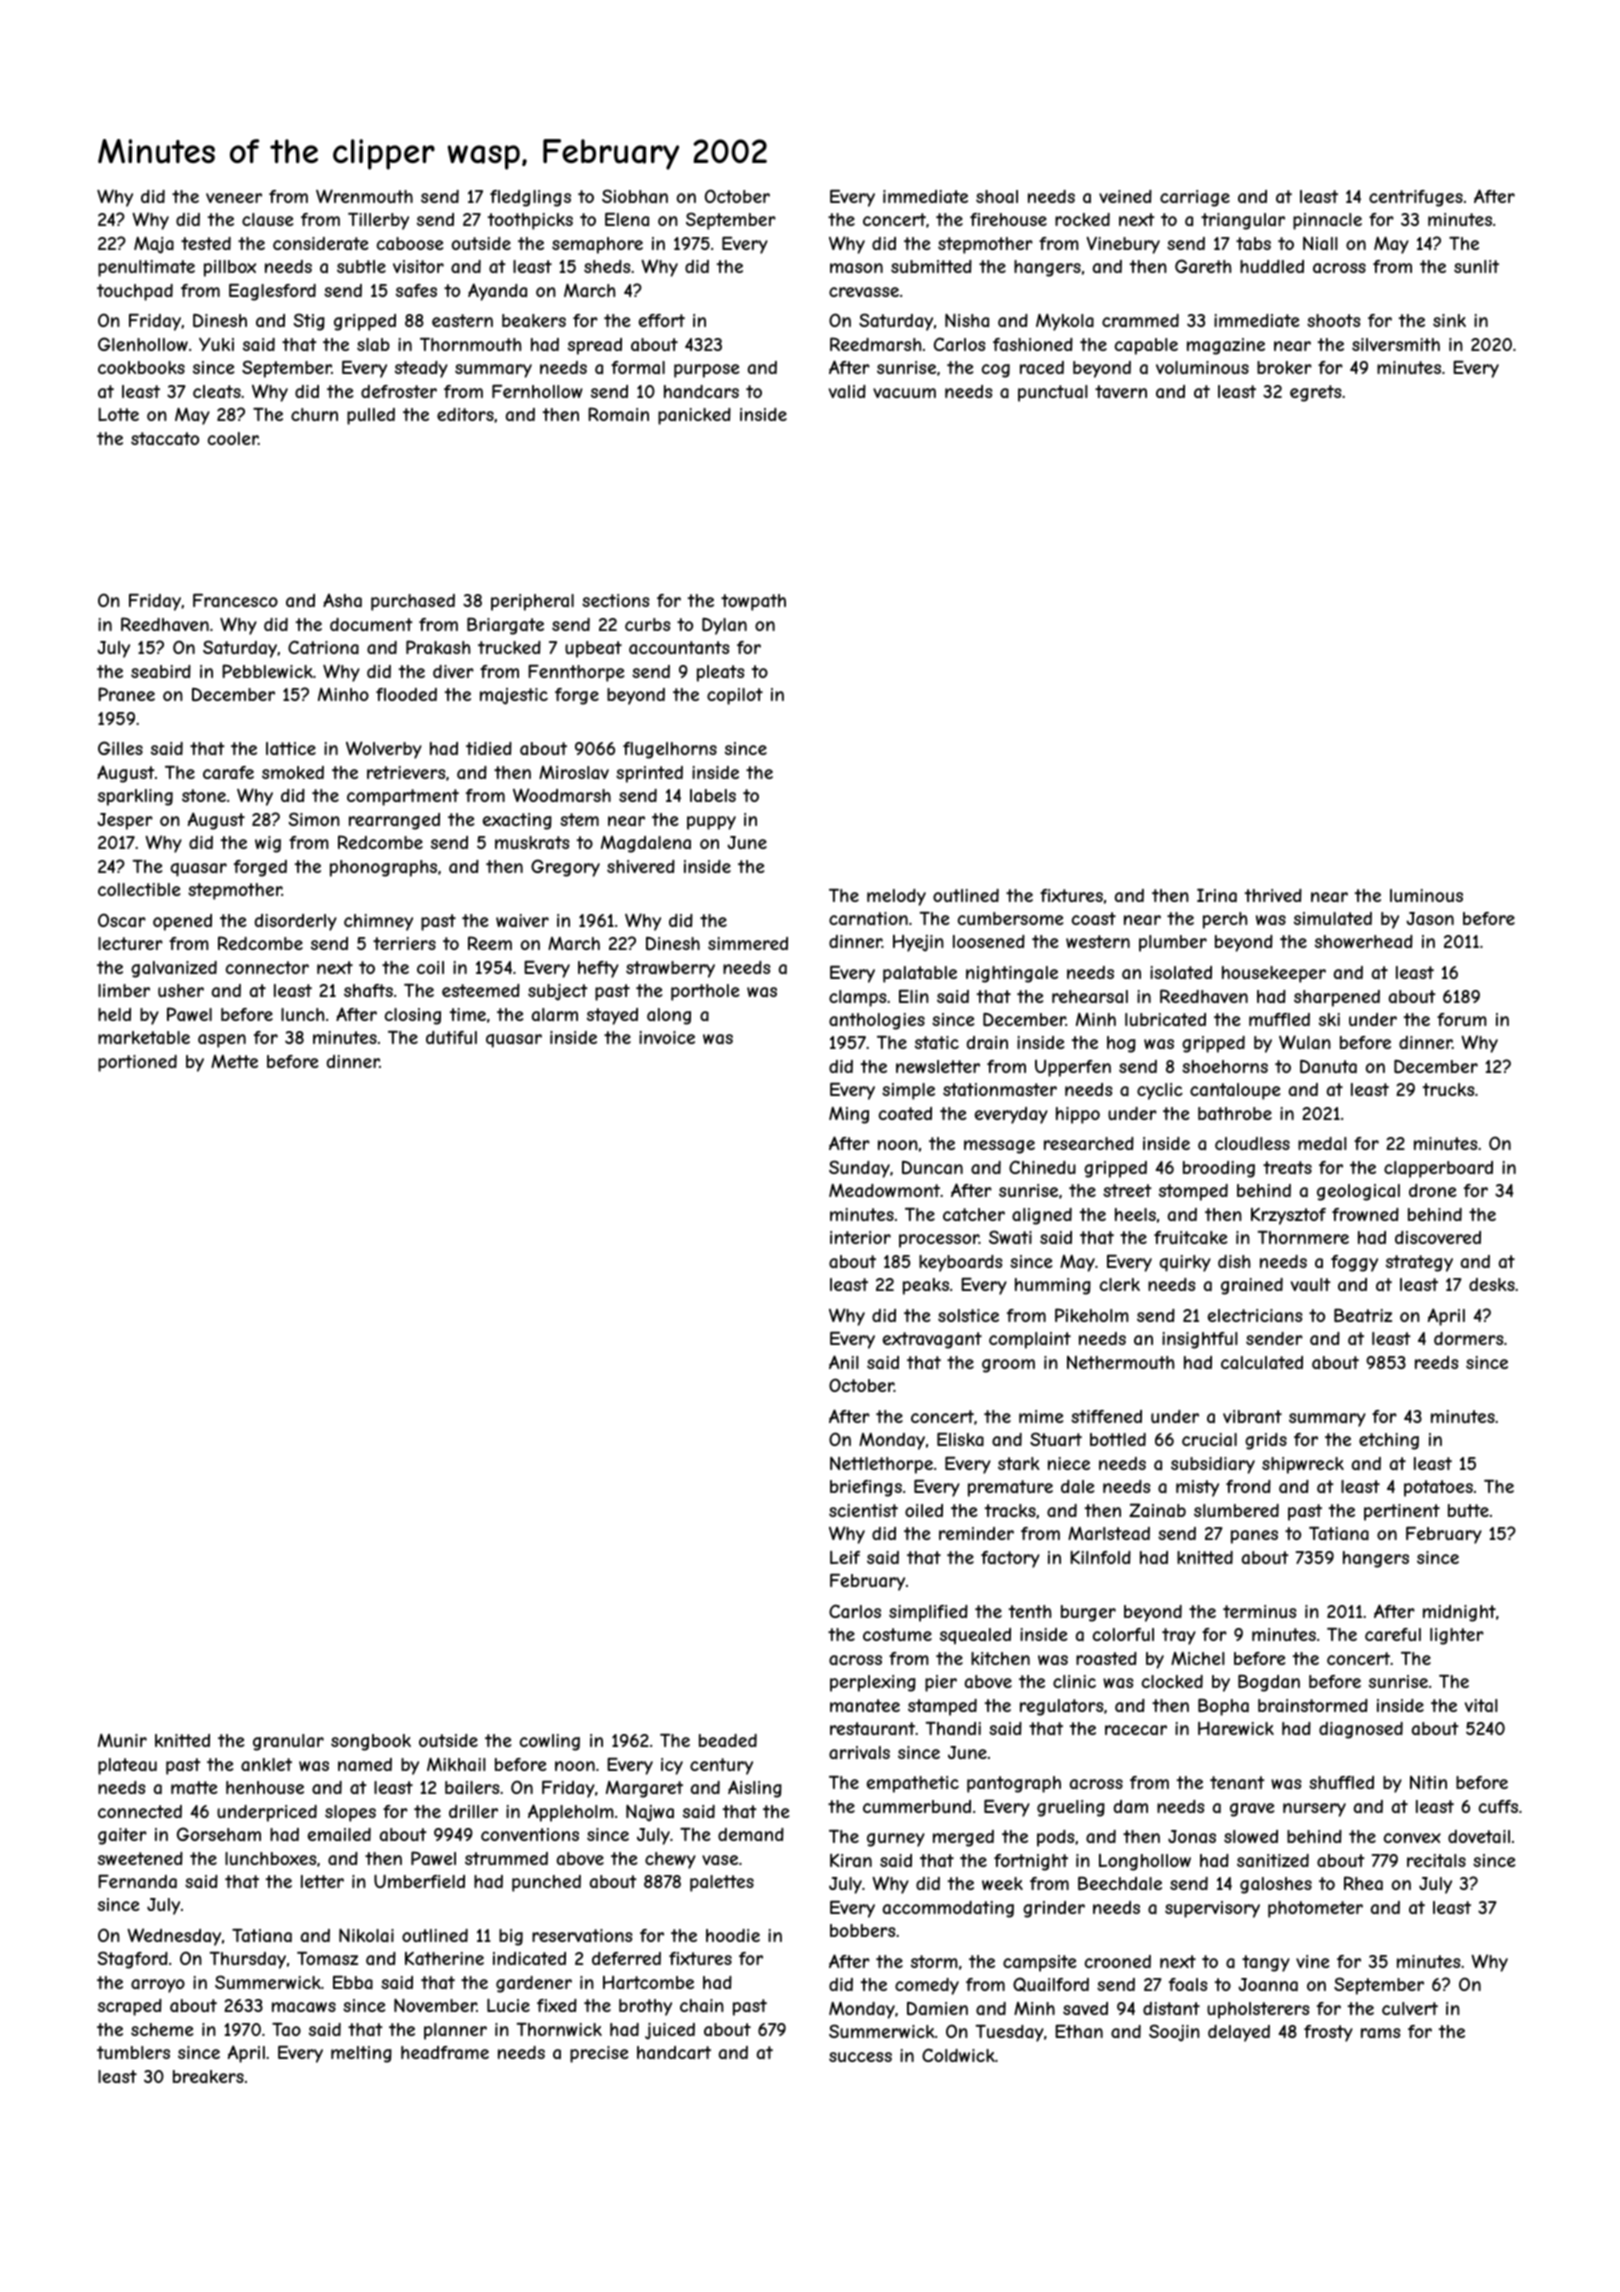  Describe the element at coordinates (266, 1764) in the document. I see `anklet` at that location.
